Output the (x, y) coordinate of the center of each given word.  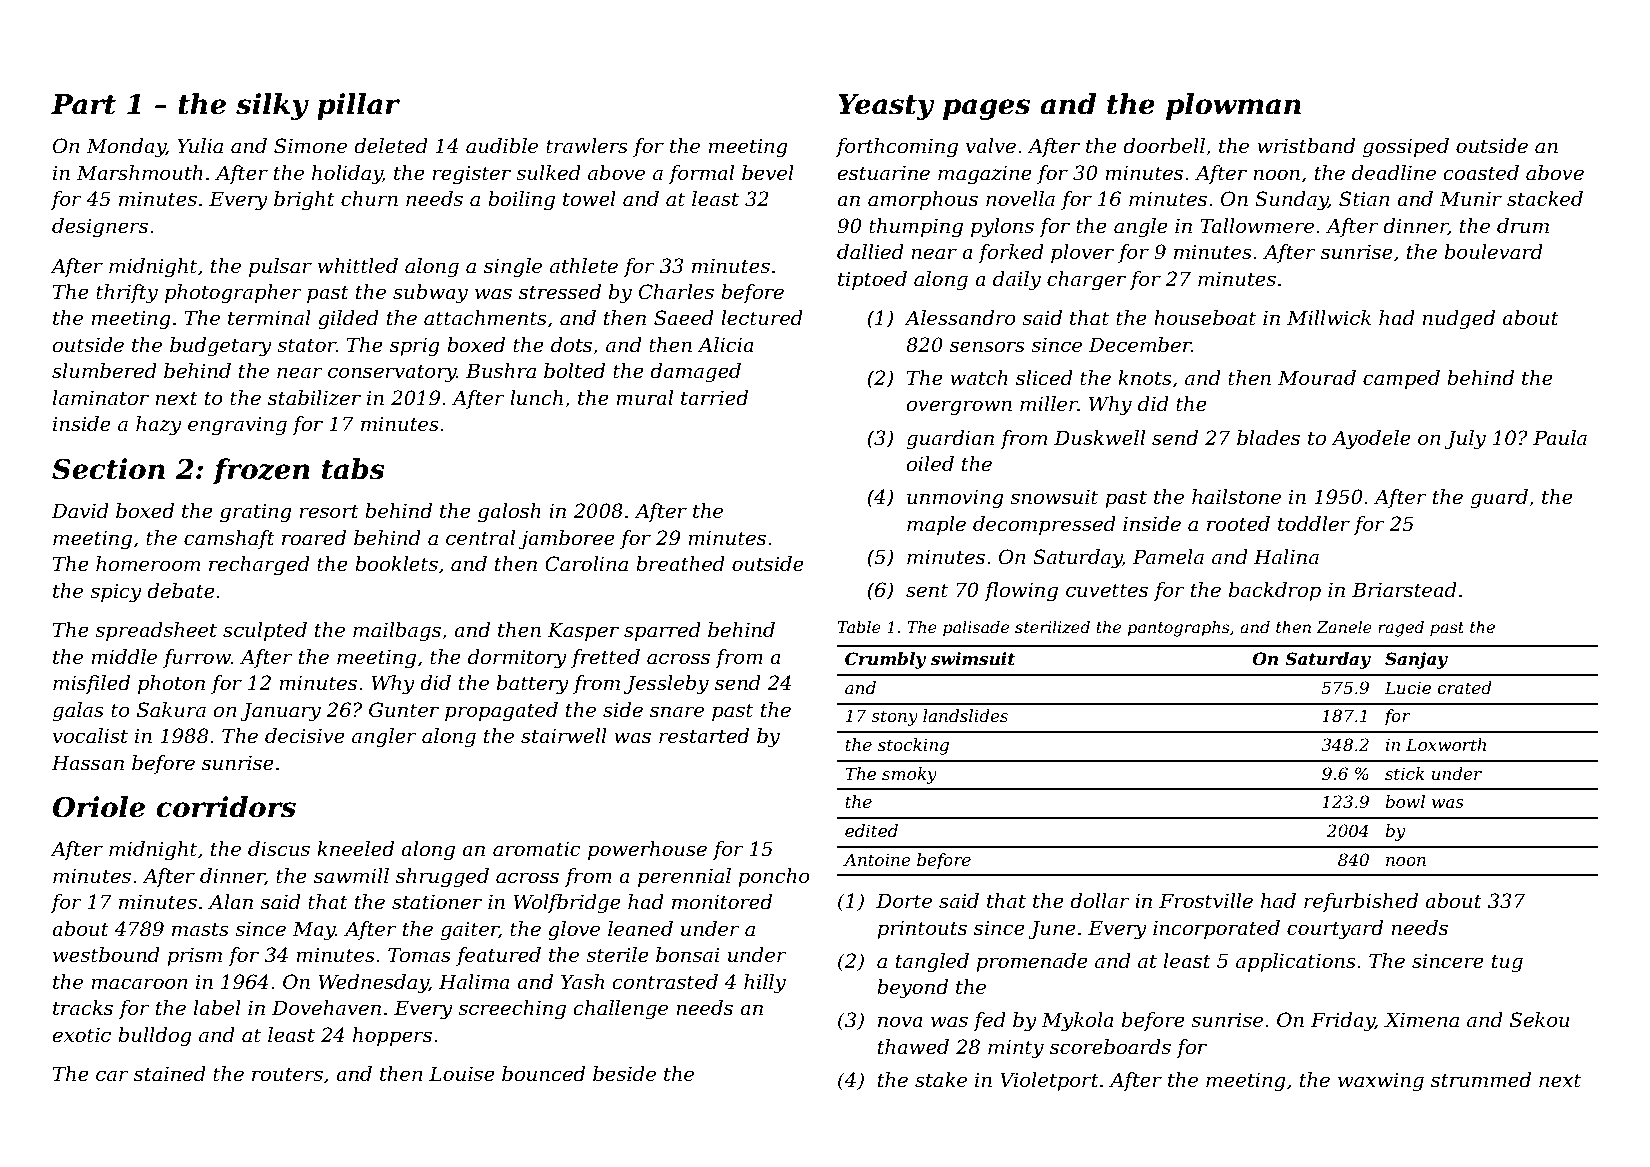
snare (677, 712)
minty (1016, 1049)
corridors (226, 807)
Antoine (877, 859)
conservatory (392, 373)
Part (83, 104)
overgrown (959, 408)
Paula (1560, 438)
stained (170, 1074)
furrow (197, 658)
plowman (1233, 106)
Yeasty (886, 107)
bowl (1405, 801)
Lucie (1408, 687)
